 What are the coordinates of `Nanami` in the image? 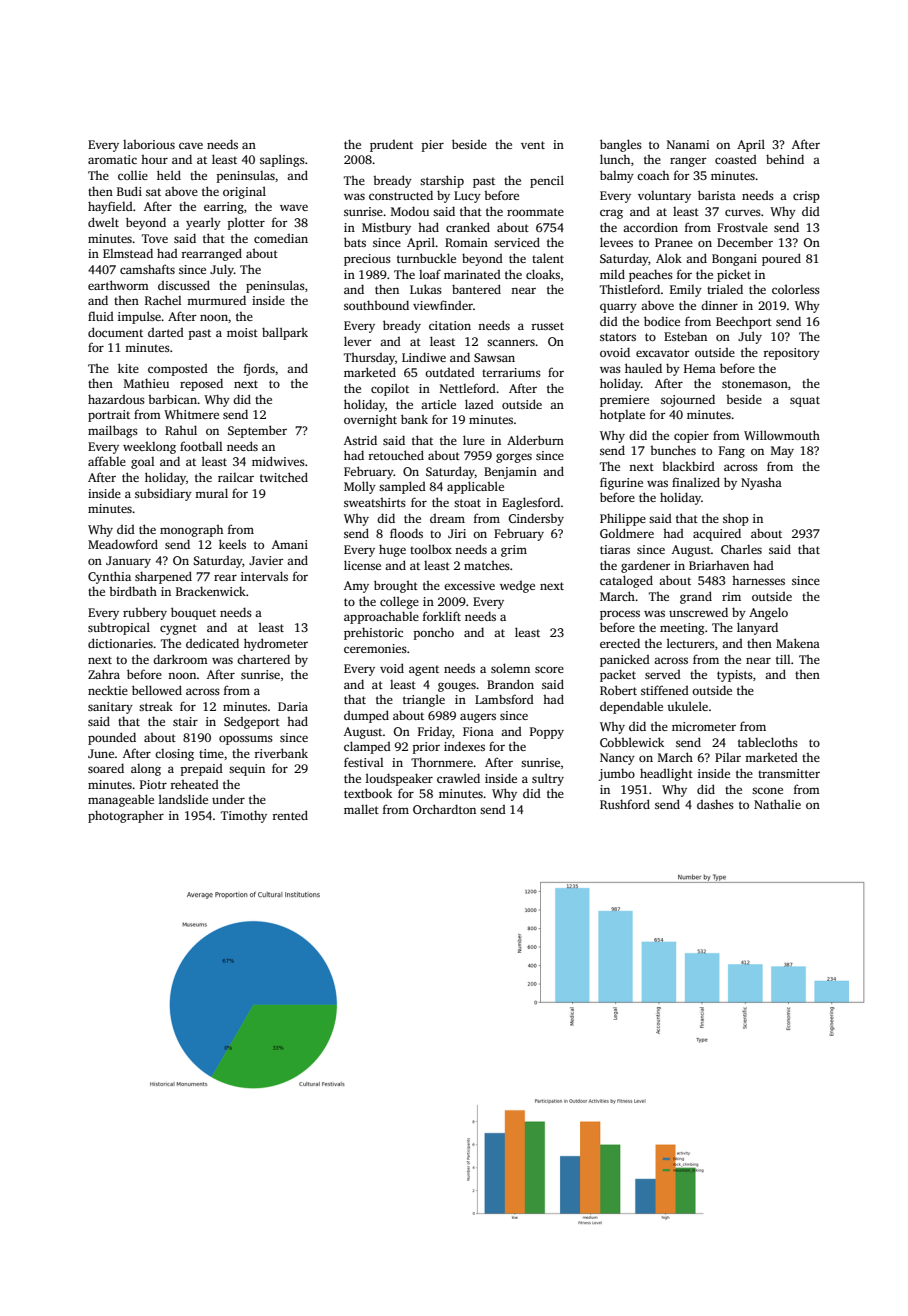 It's located at (688, 144).
